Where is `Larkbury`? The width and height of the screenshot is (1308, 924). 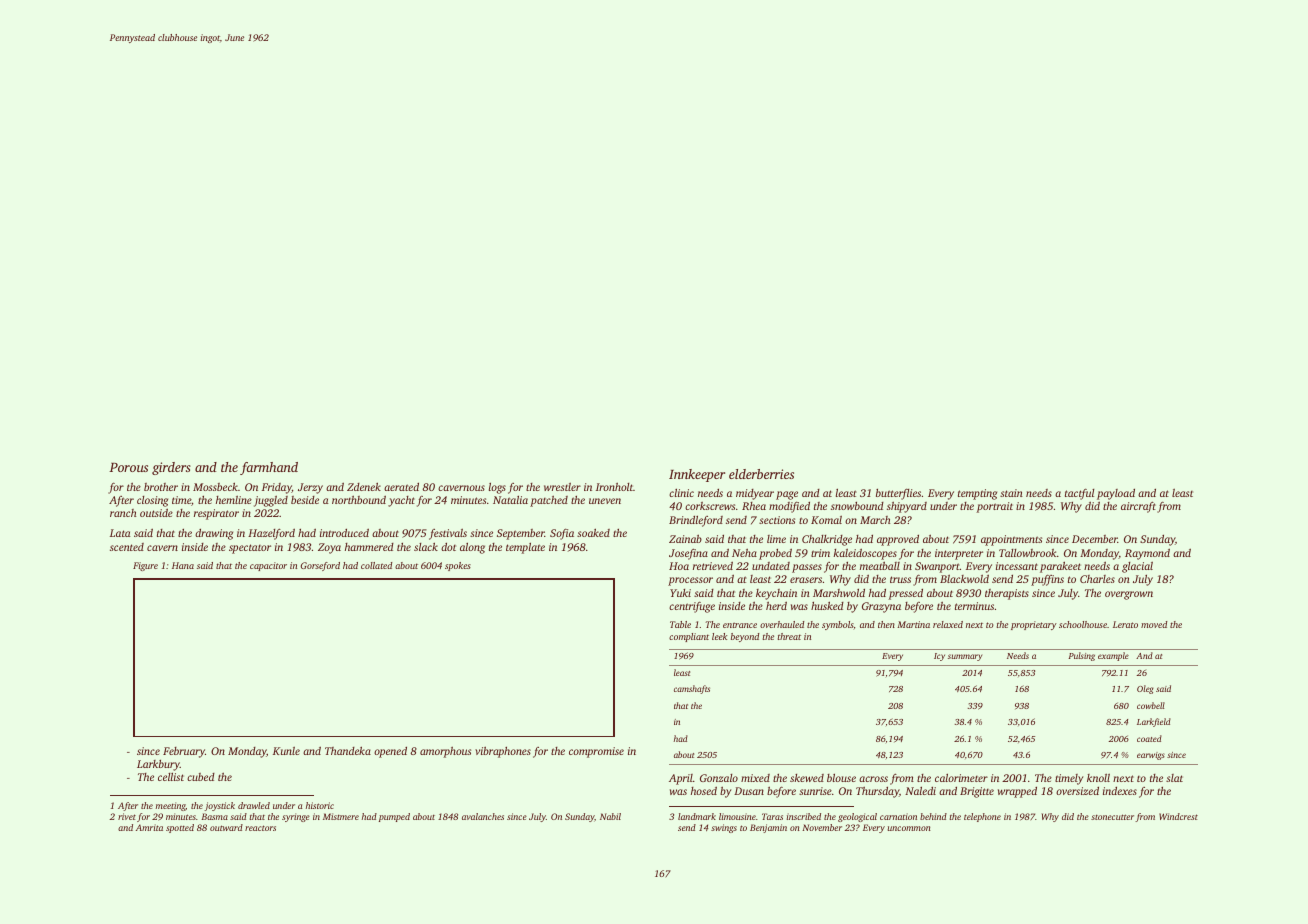 Larkbury is located at coordinates (158, 765).
